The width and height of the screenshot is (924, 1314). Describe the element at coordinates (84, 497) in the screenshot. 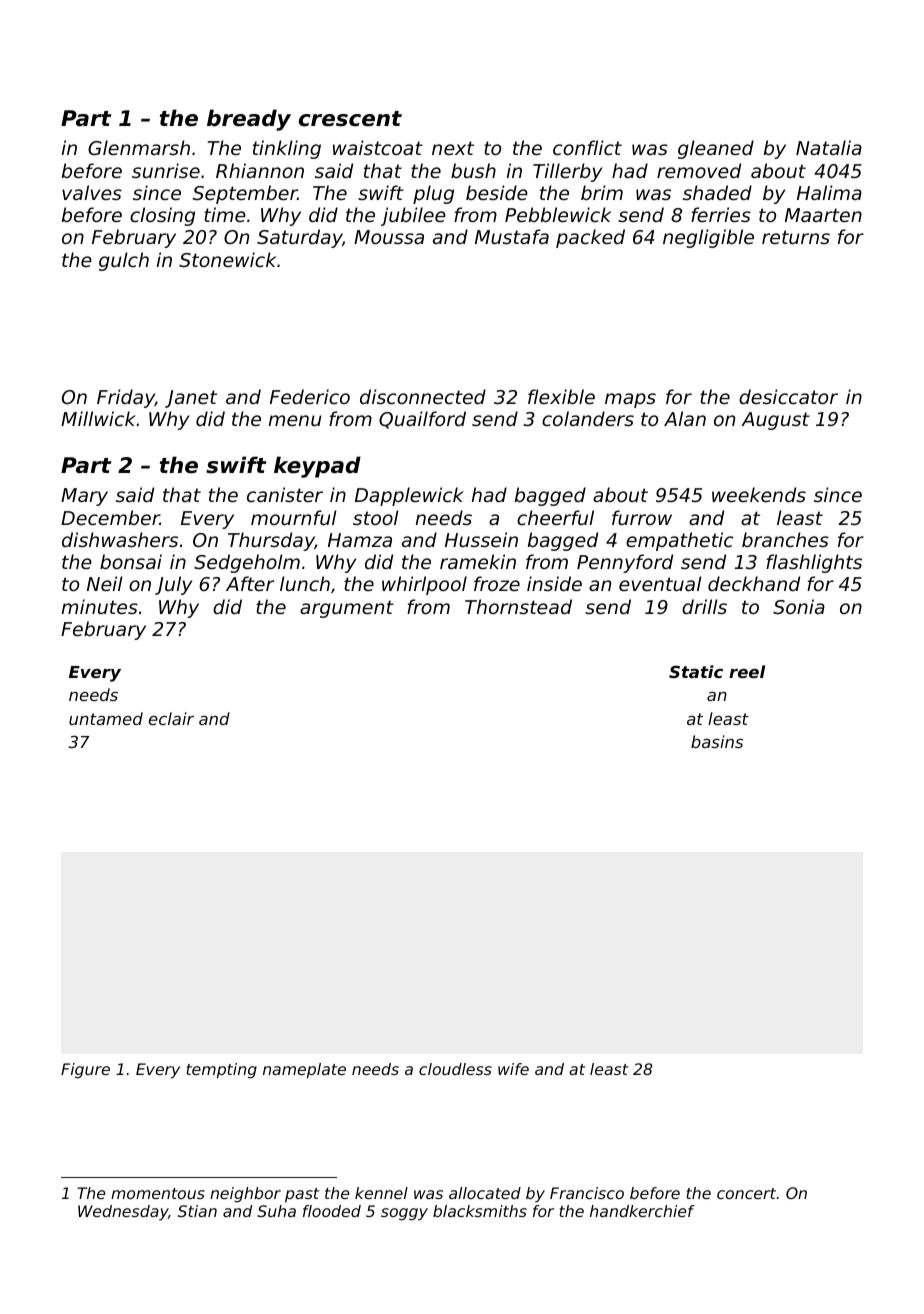

I see `Mary` at that location.
